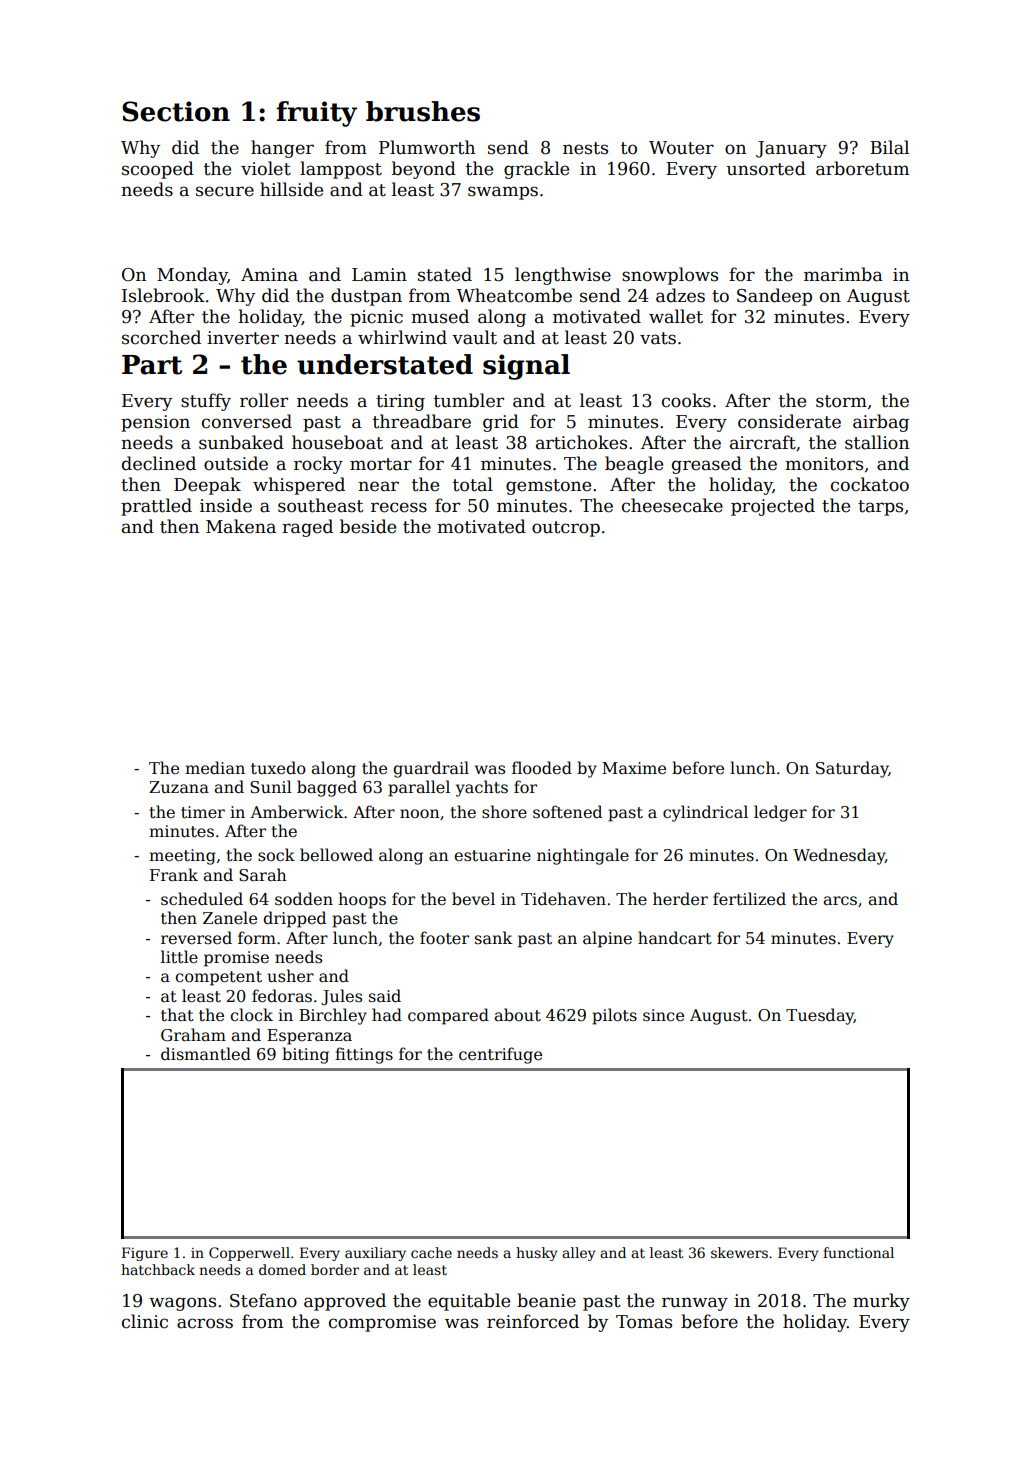 Image resolution: width=1031 pixels, height=1464 pixels. What do you see at coordinates (236, 463) in the screenshot?
I see `outside` at bounding box center [236, 463].
